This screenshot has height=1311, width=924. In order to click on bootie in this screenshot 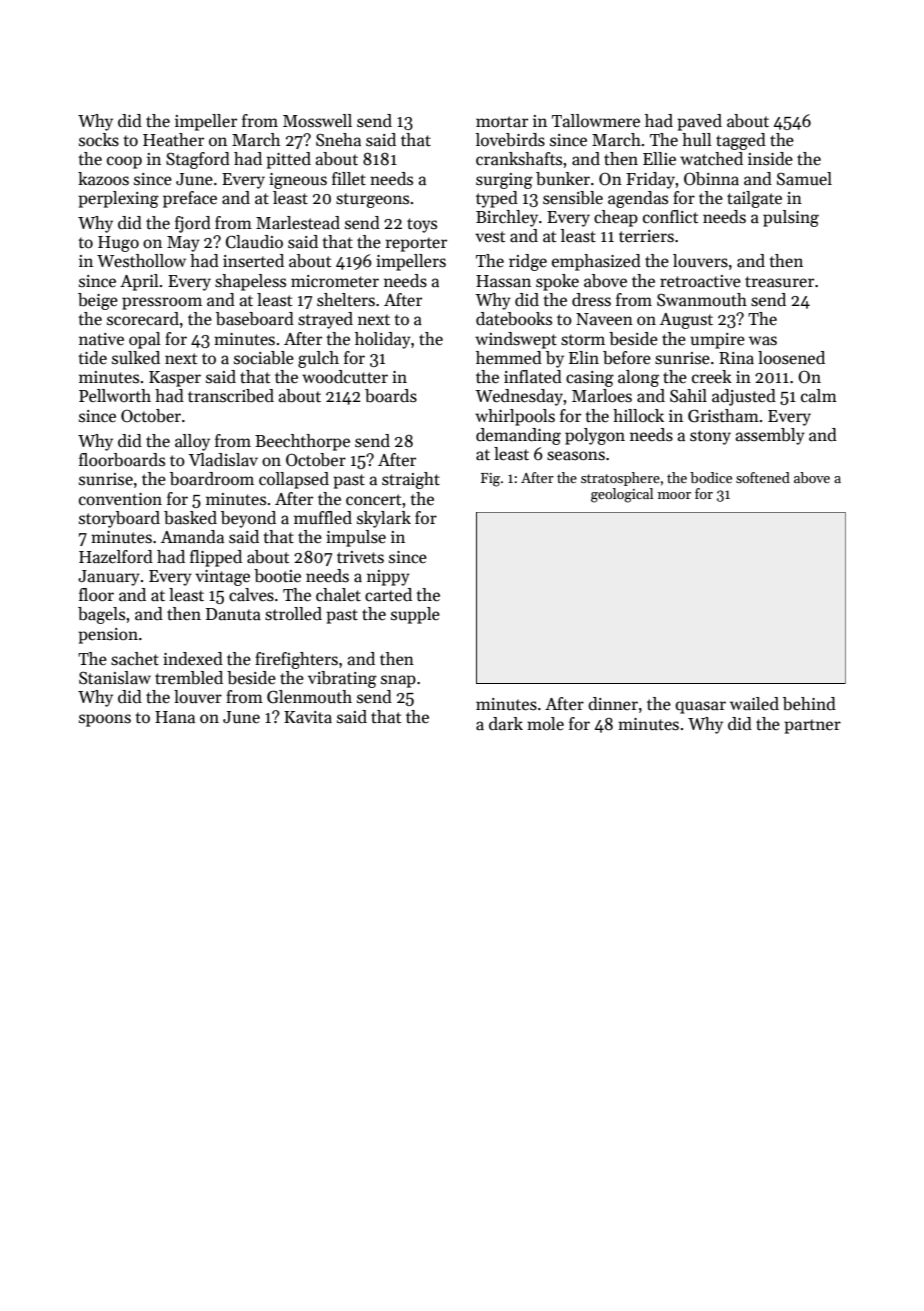, I will do `click(277, 576)`.
